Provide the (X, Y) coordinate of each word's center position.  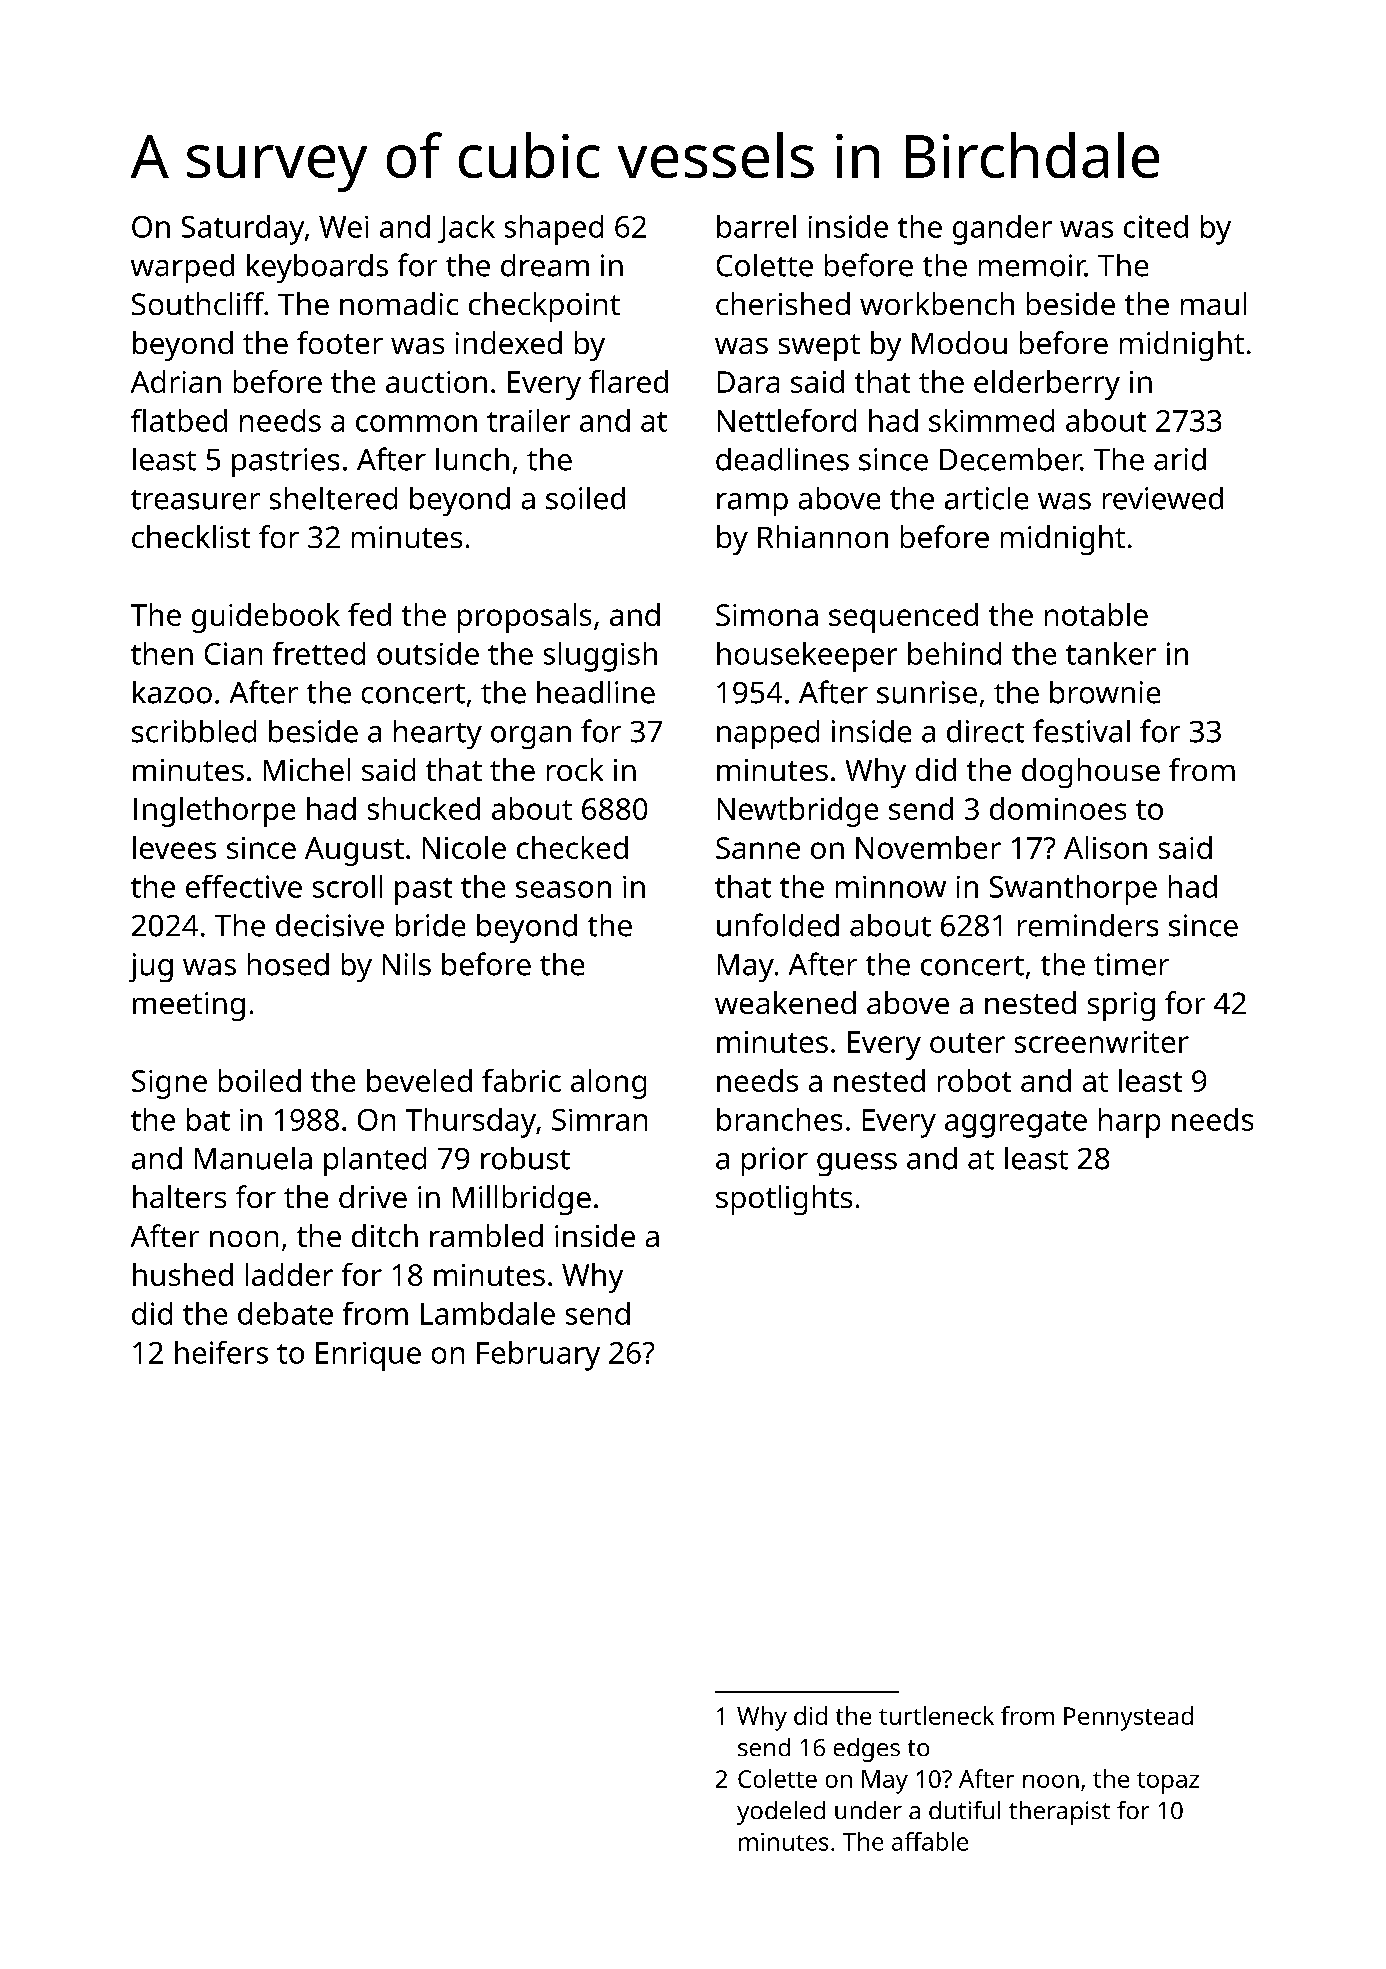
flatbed (179, 420)
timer (1131, 964)
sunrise (927, 692)
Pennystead (1128, 1718)
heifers (221, 1352)
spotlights (784, 1200)
